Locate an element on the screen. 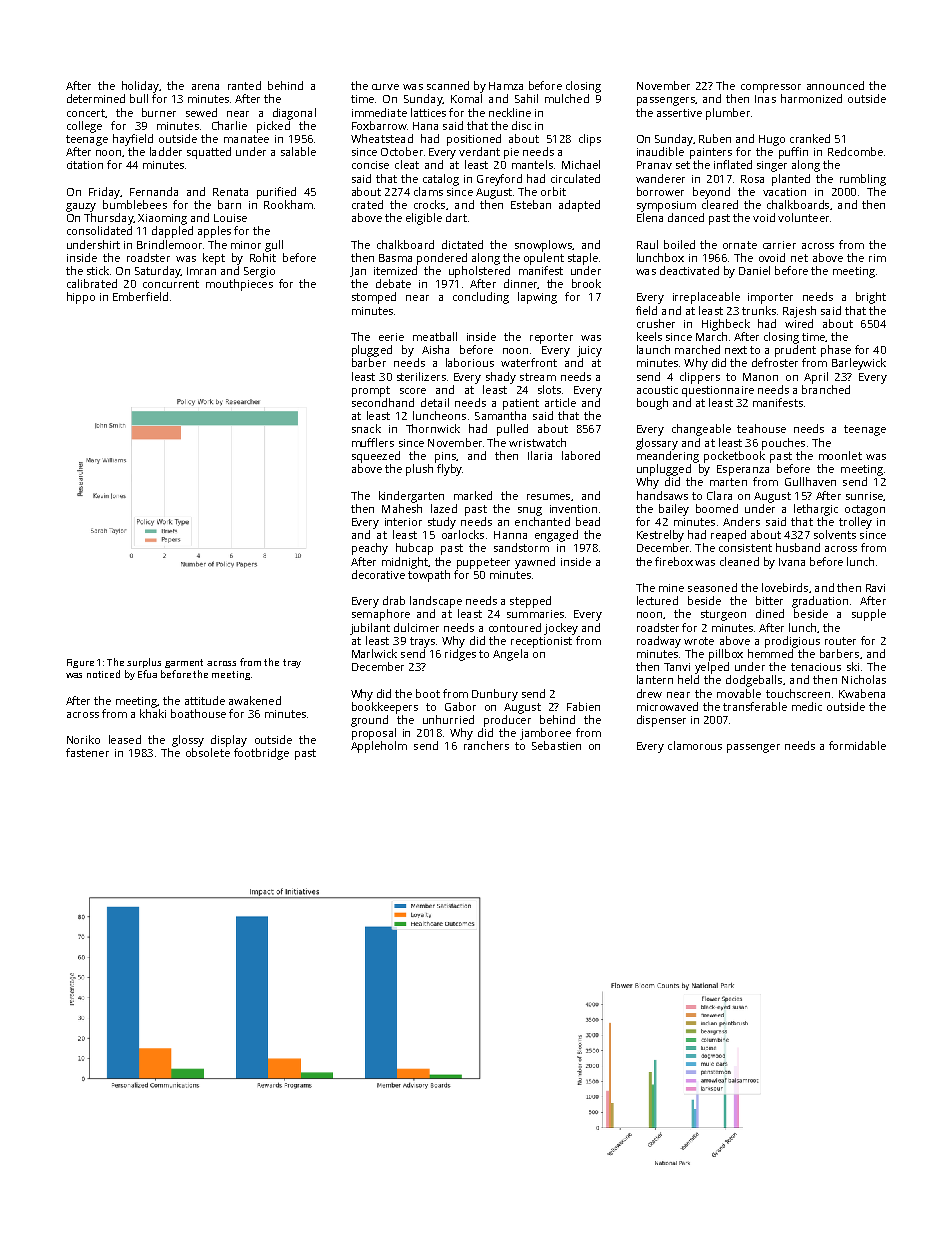 This screenshot has height=1233, width=952. Daniel is located at coordinates (754, 270).
